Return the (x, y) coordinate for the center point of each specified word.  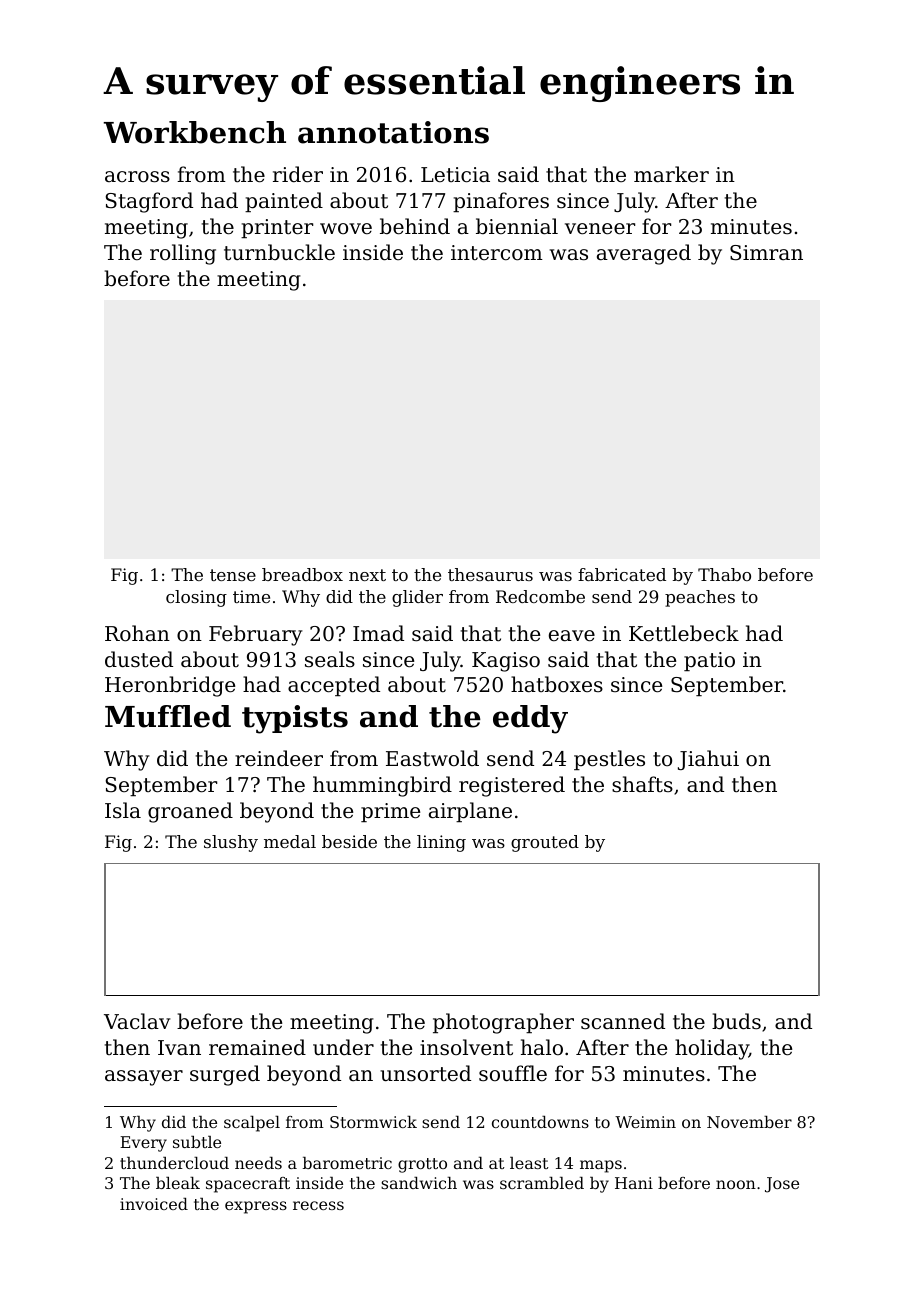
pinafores (501, 202)
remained (257, 1047)
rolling (183, 254)
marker (671, 174)
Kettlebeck (684, 633)
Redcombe (540, 596)
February (256, 635)
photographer (503, 1023)
